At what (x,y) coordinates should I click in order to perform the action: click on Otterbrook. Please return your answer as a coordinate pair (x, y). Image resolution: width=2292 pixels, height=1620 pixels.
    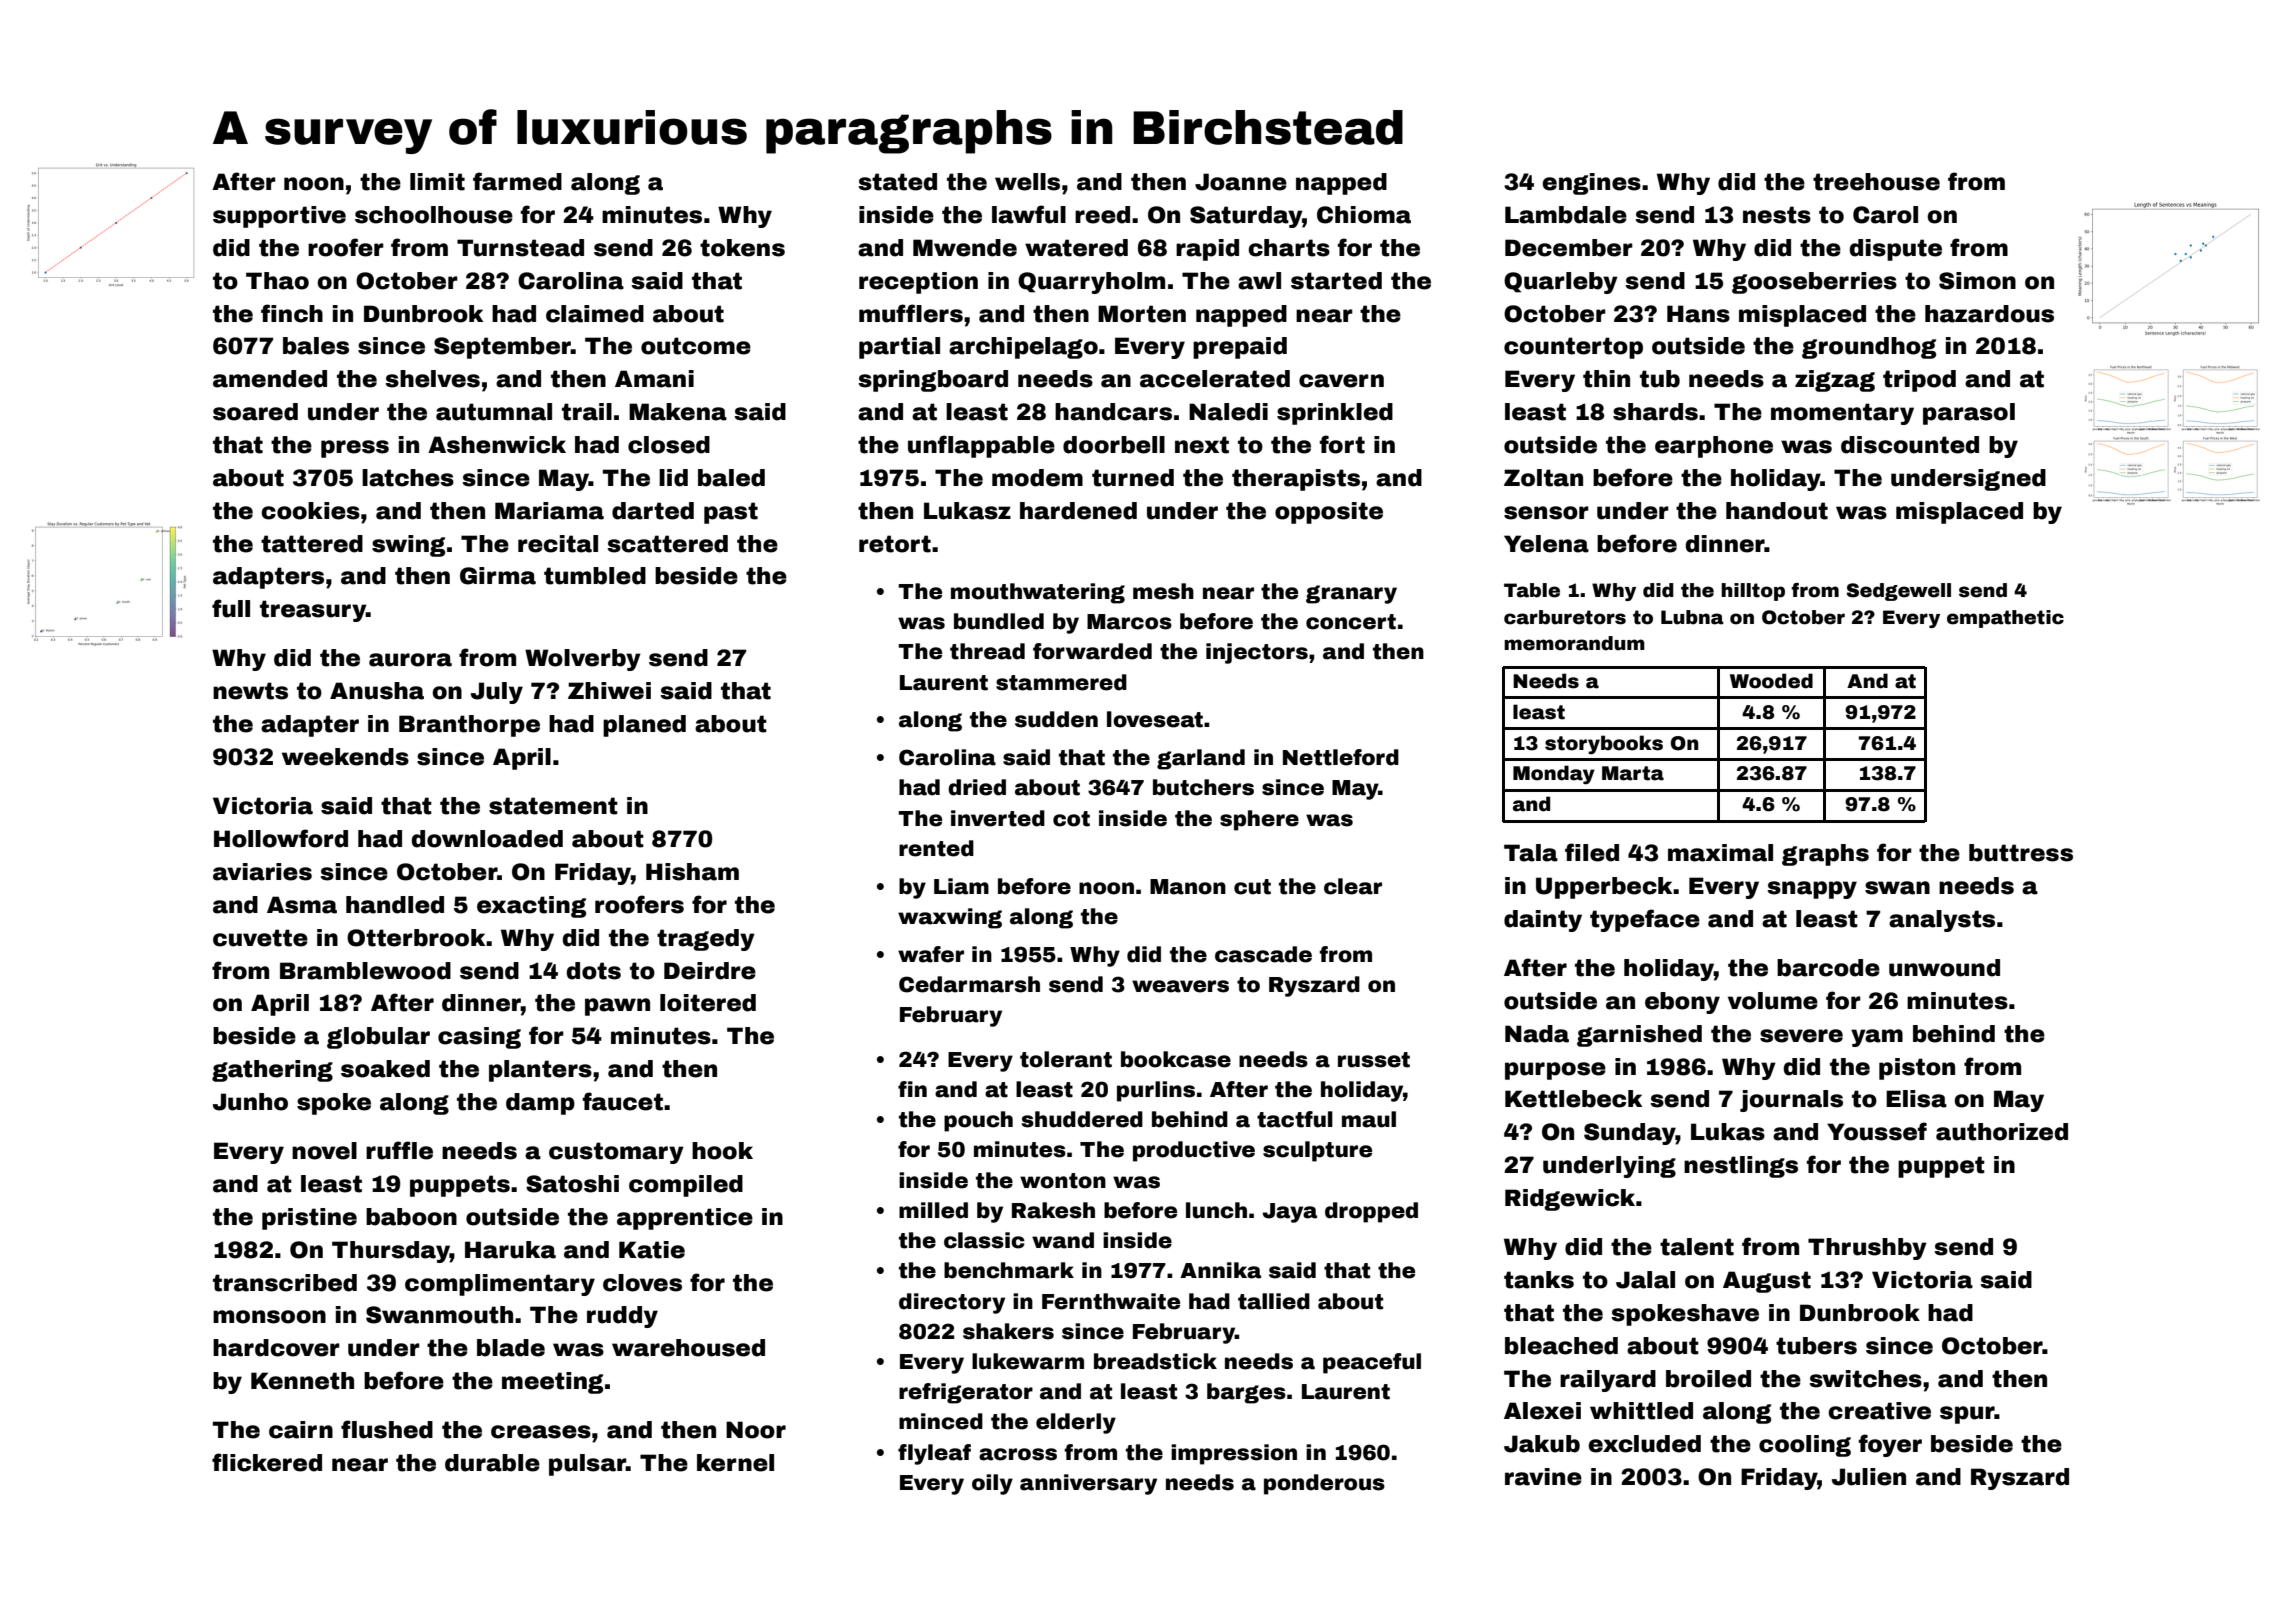
    Looking at the image, I should click on (416, 938).
